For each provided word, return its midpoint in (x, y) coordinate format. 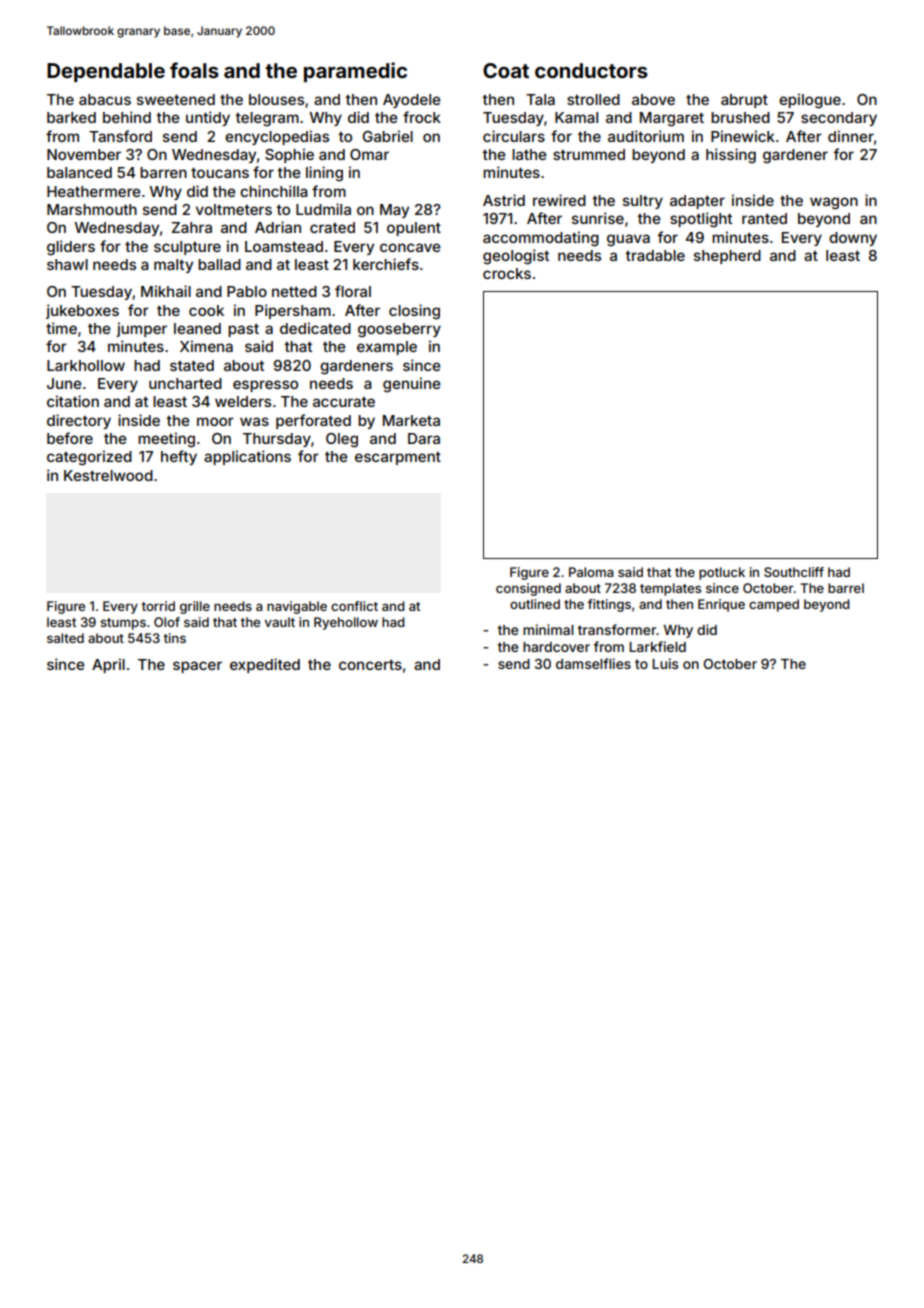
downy (853, 239)
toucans (220, 172)
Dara (424, 438)
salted (65, 638)
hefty (179, 457)
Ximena (206, 346)
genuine (412, 385)
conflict (354, 606)
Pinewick (743, 136)
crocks (507, 273)
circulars (514, 136)
